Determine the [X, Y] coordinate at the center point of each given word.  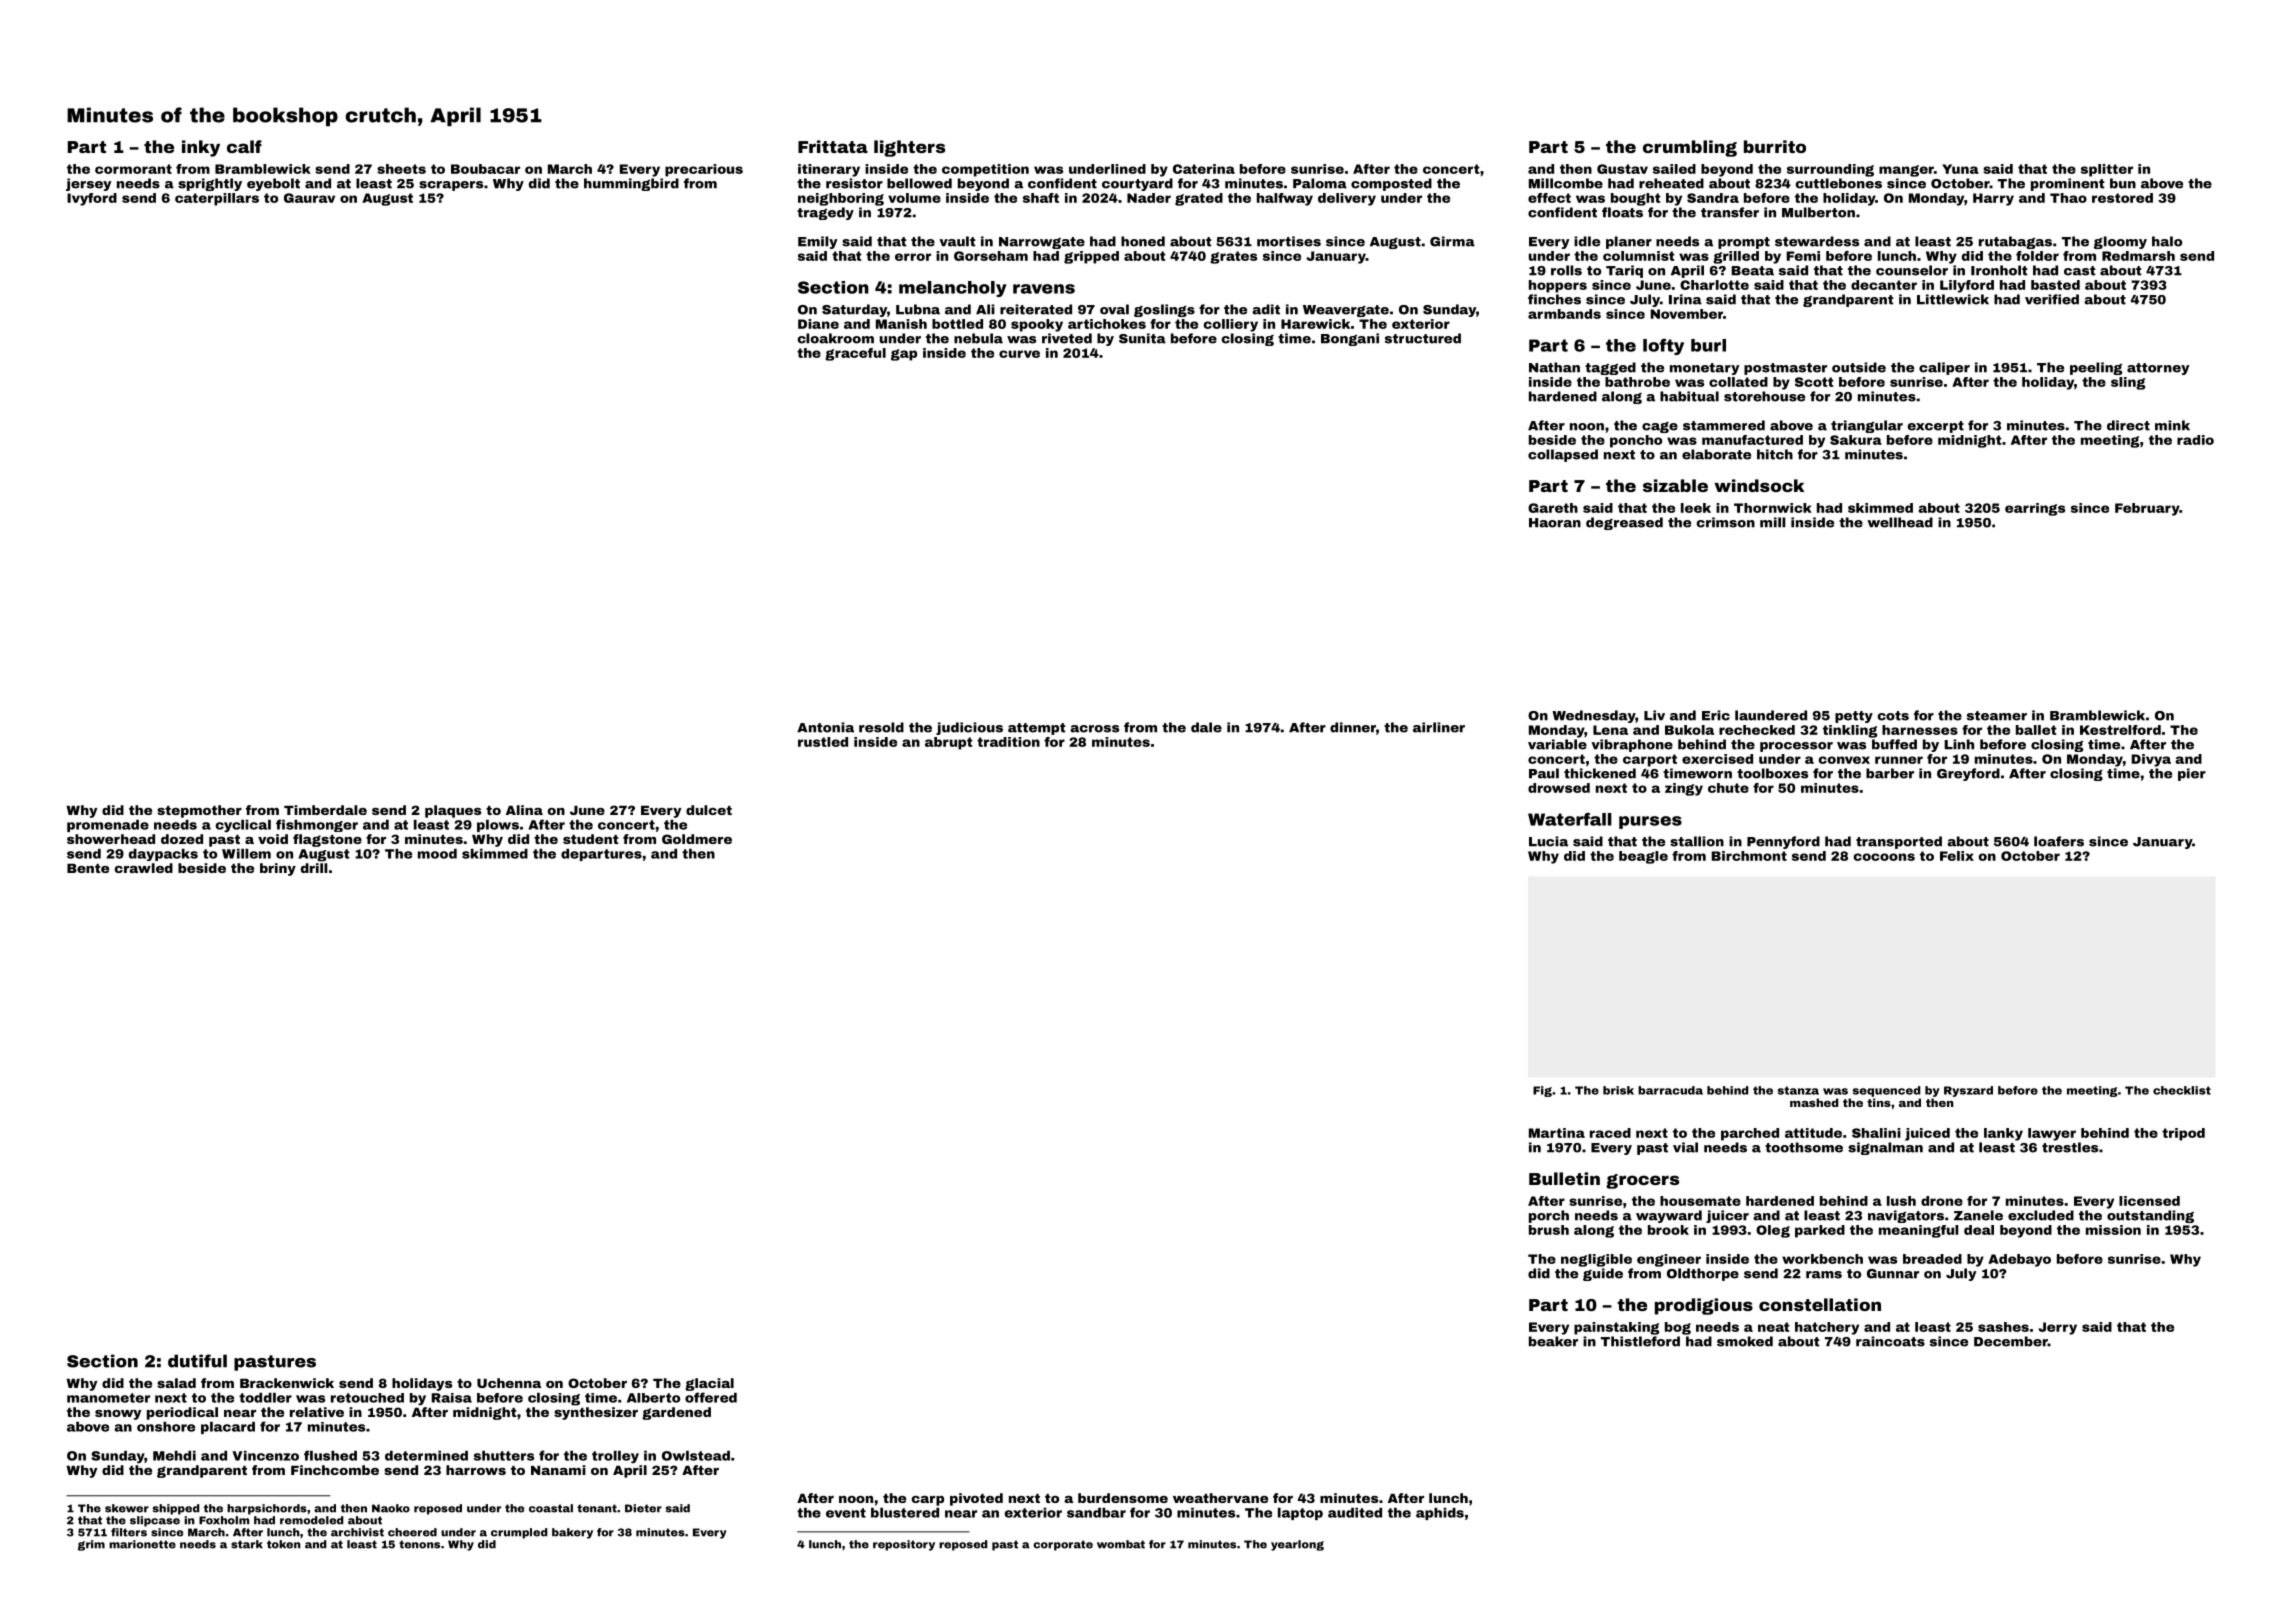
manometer [108, 1398]
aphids [1440, 1514]
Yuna [1960, 169]
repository [904, 1545]
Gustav [1622, 169]
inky [201, 148]
